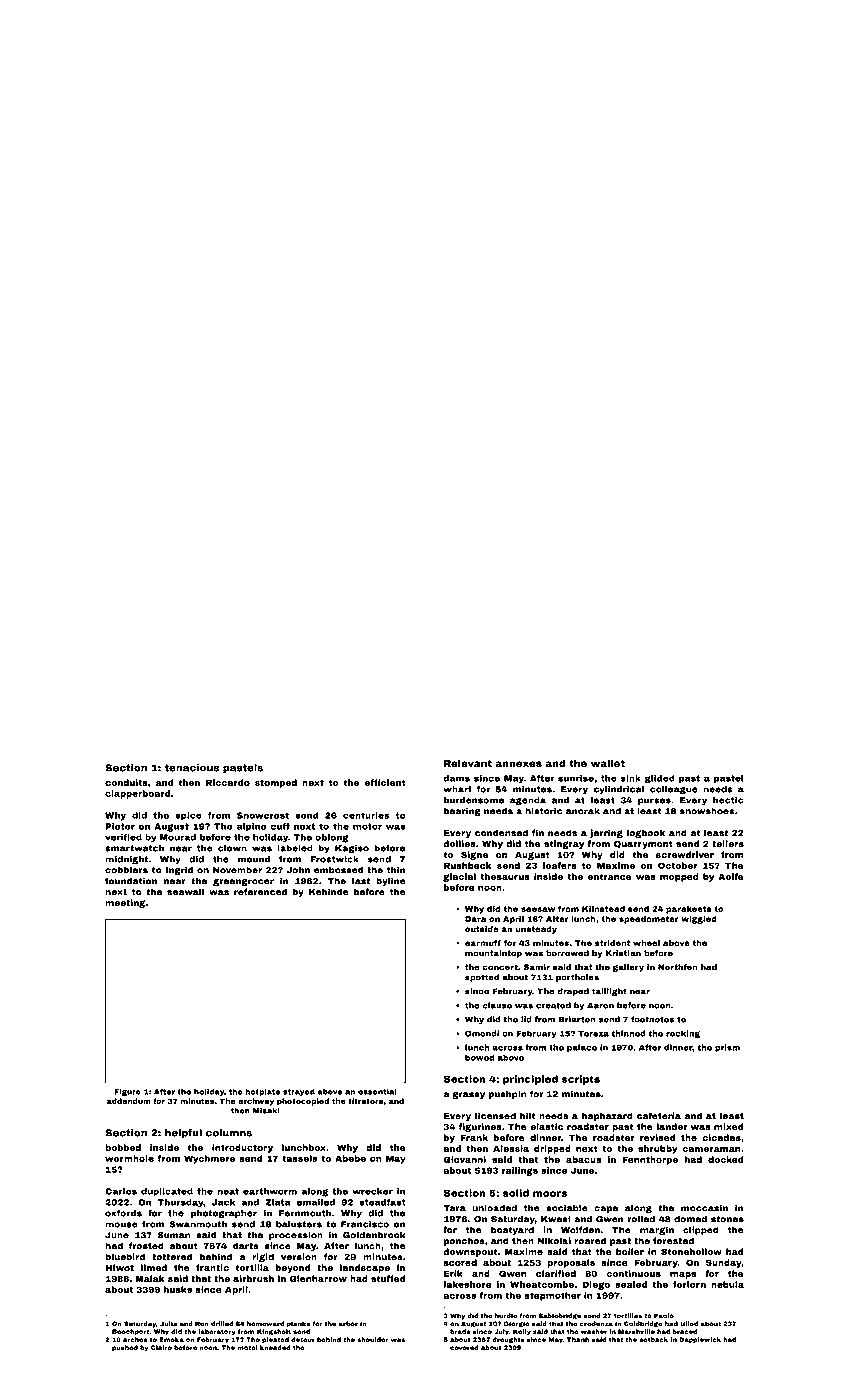 Image resolution: width=849 pixels, height=1400 pixels. Describe the element at coordinates (125, 1348) in the screenshot. I see `pushed` at that location.
